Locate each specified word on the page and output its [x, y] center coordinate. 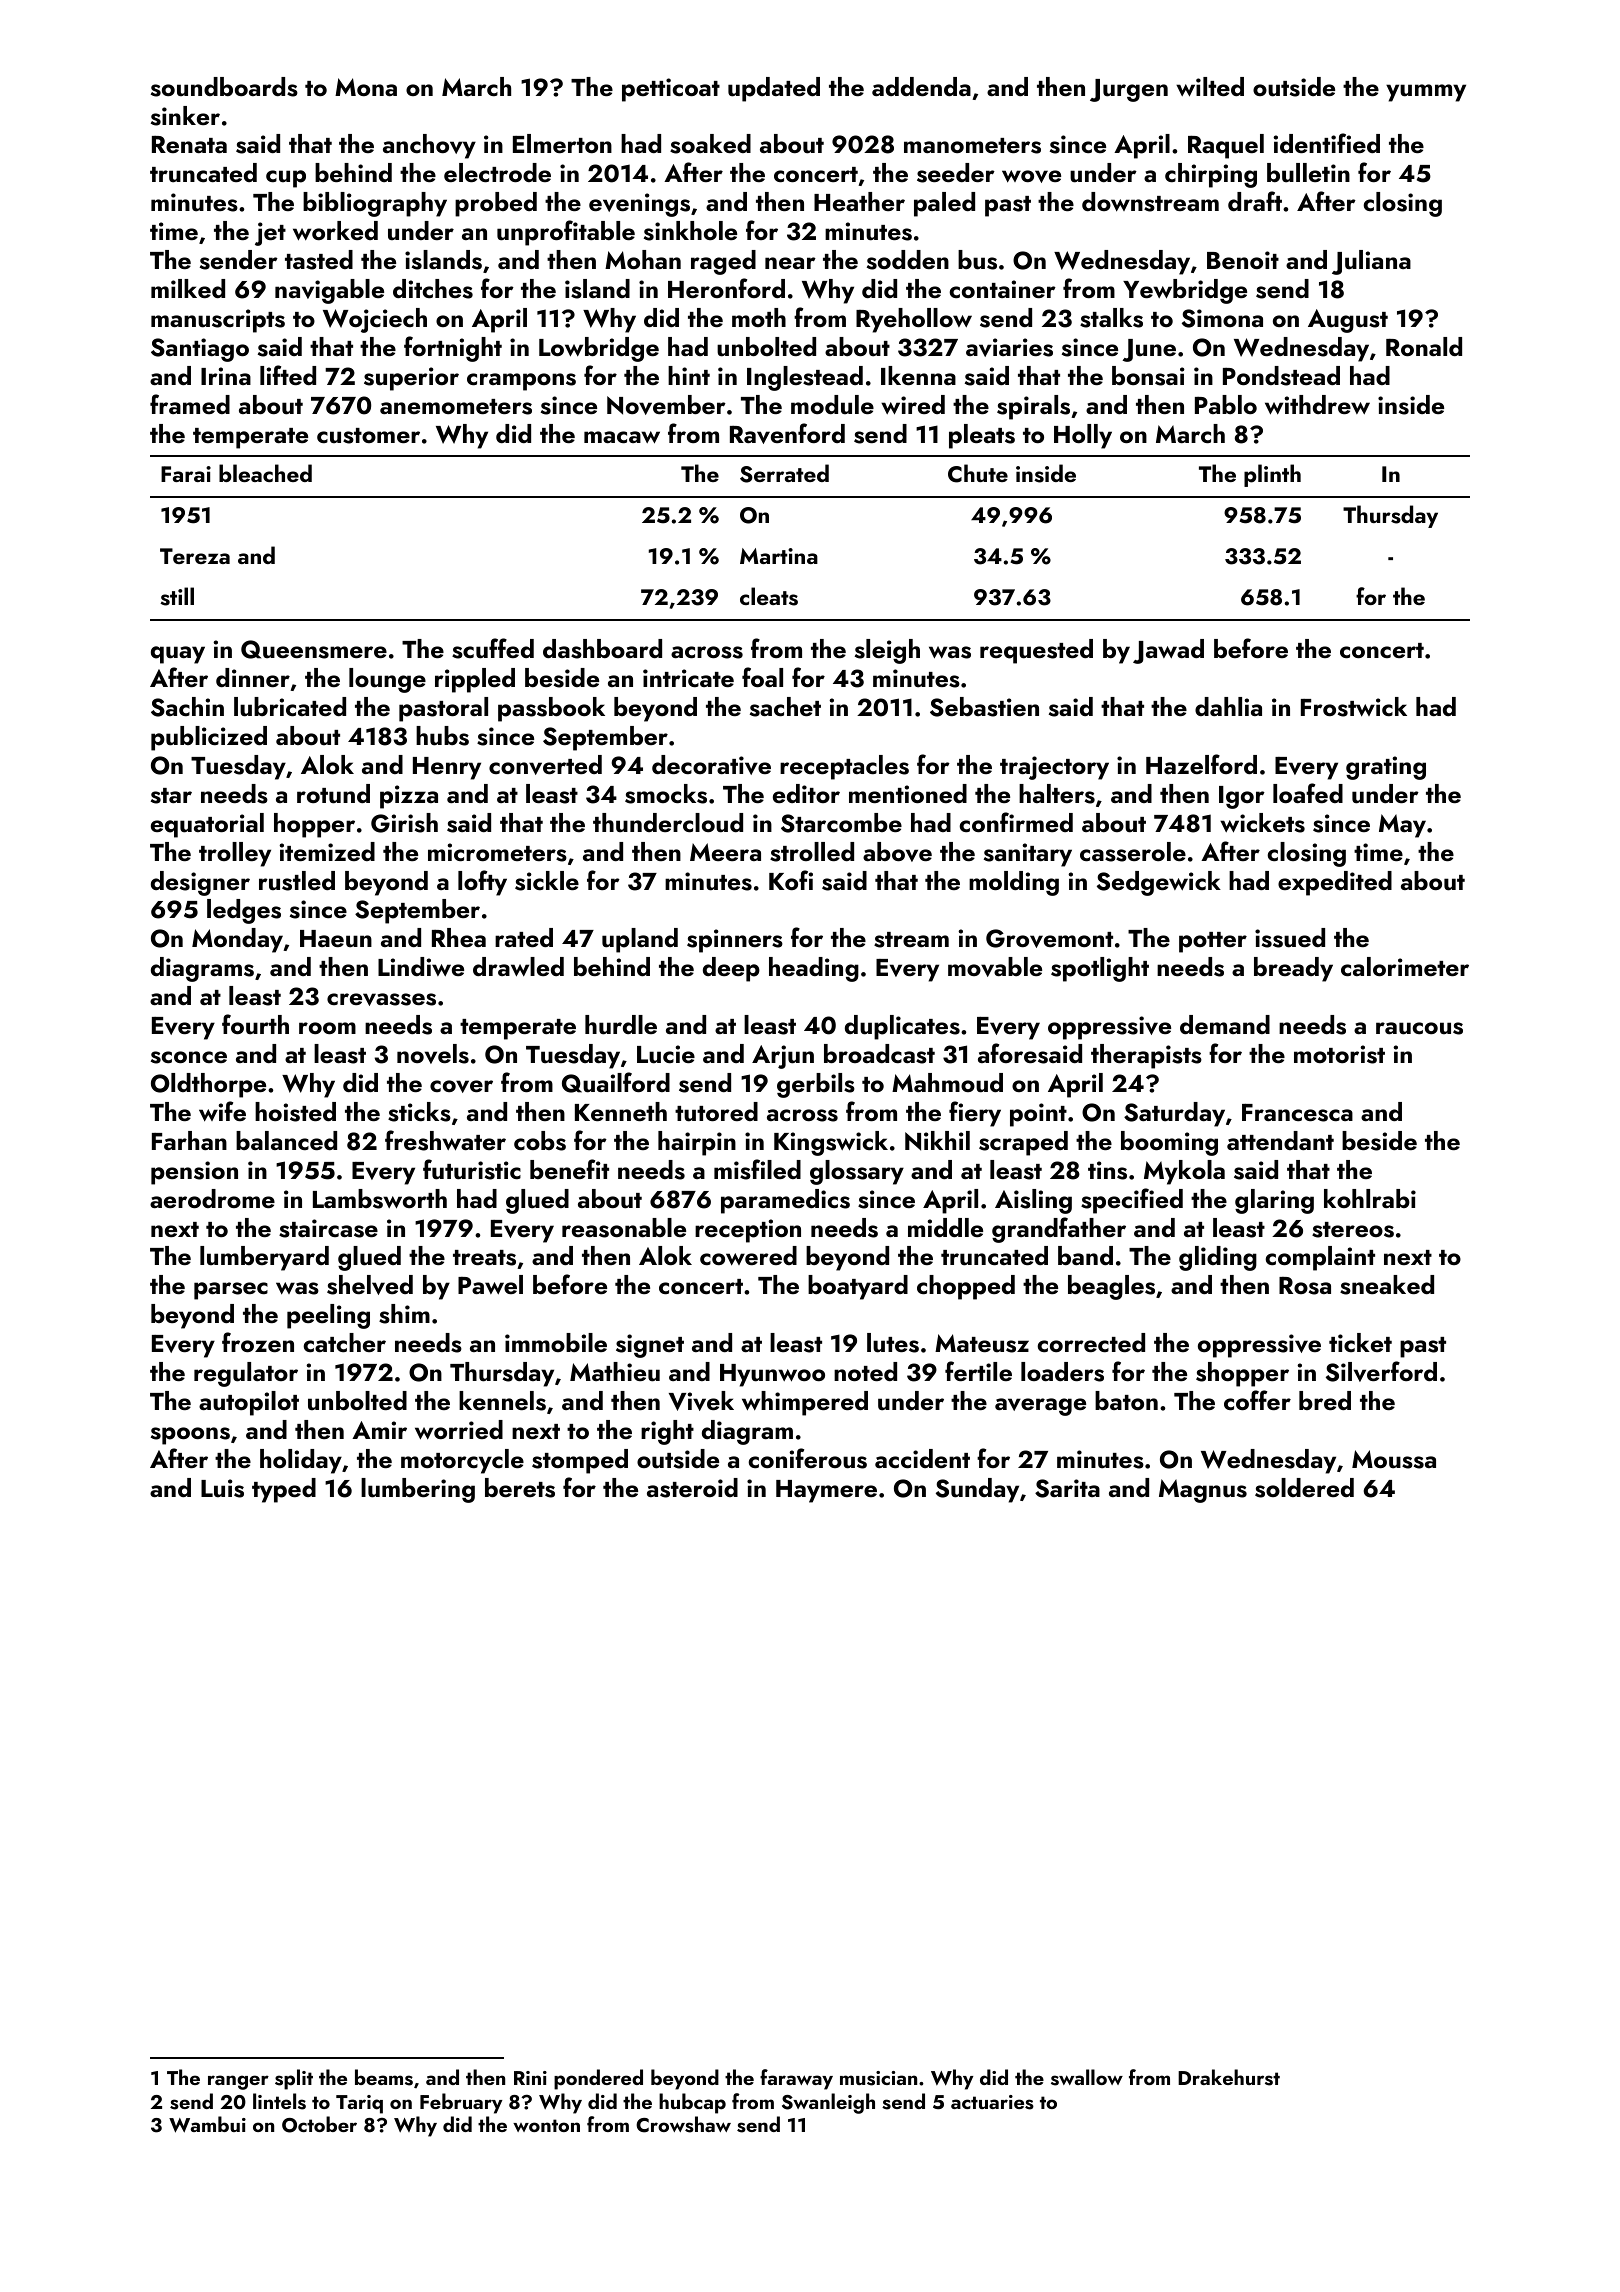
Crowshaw [683, 2124]
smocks [666, 794]
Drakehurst [1229, 2077]
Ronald [1424, 346]
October [319, 2124]
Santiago [200, 350]
